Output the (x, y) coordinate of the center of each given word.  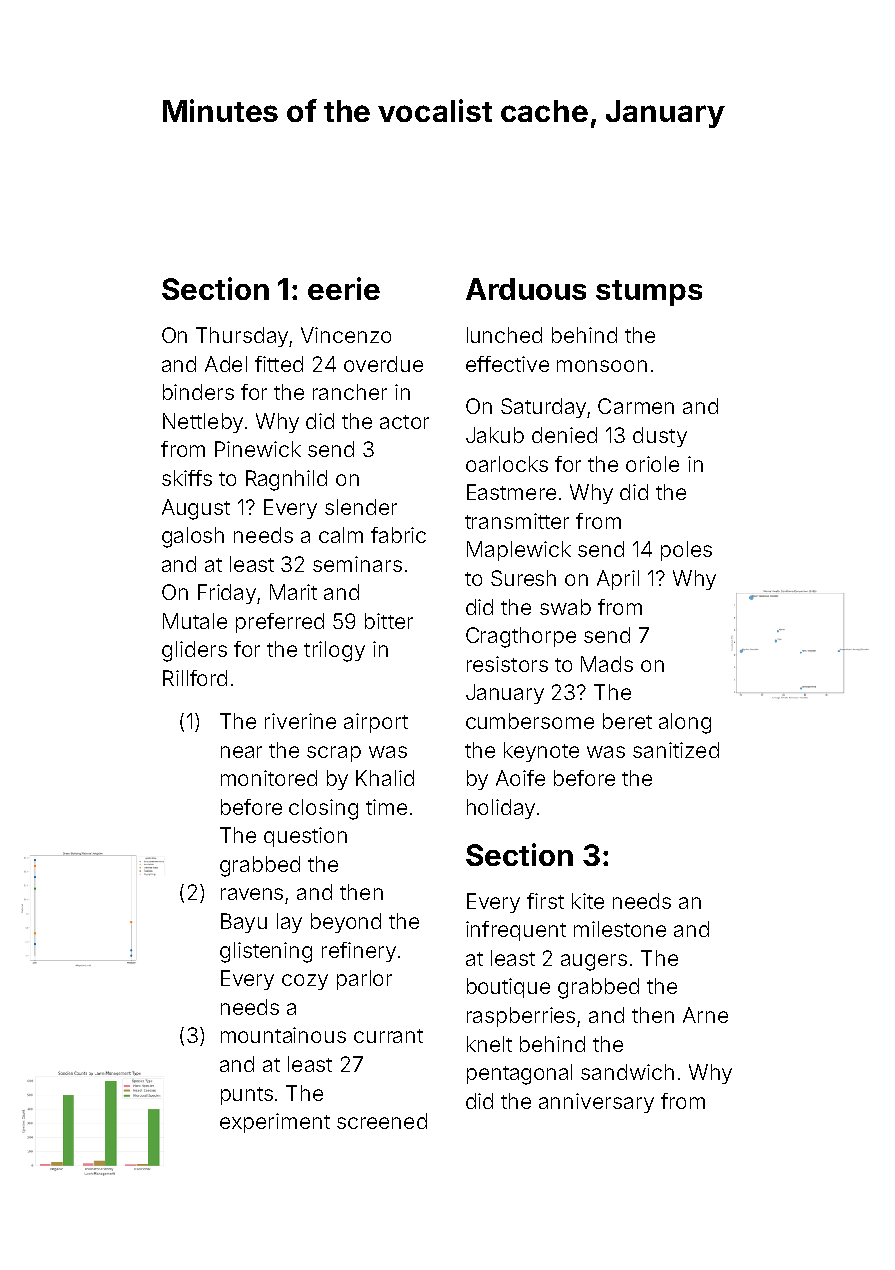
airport (376, 723)
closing (323, 809)
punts (247, 1096)
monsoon (602, 366)
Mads (607, 664)
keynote (541, 752)
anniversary (596, 1103)
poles (686, 551)
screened (382, 1121)
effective (507, 364)
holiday (501, 809)
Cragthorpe (521, 637)
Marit (293, 592)
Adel (226, 364)
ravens (252, 894)
